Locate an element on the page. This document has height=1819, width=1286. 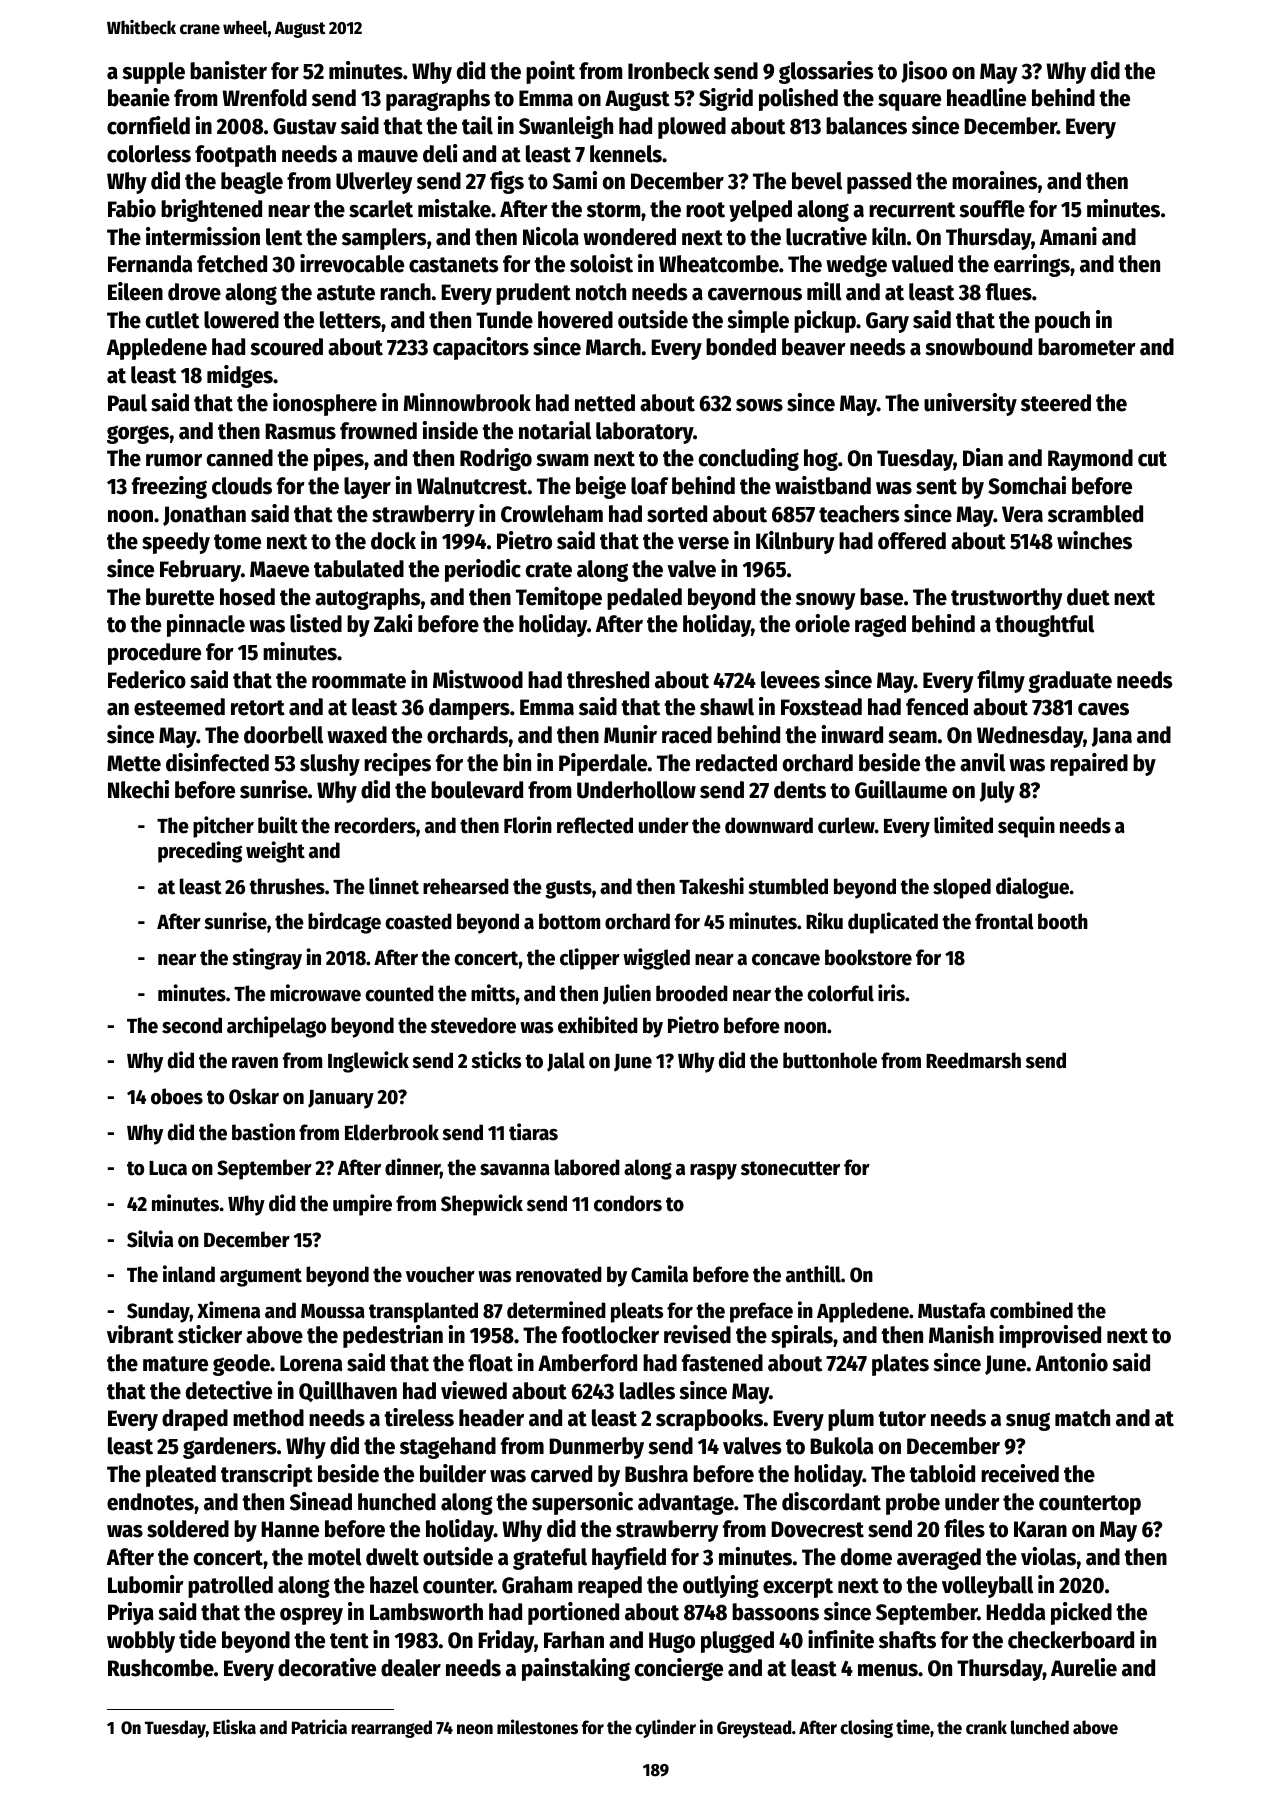
point is located at coordinates (550, 72).
